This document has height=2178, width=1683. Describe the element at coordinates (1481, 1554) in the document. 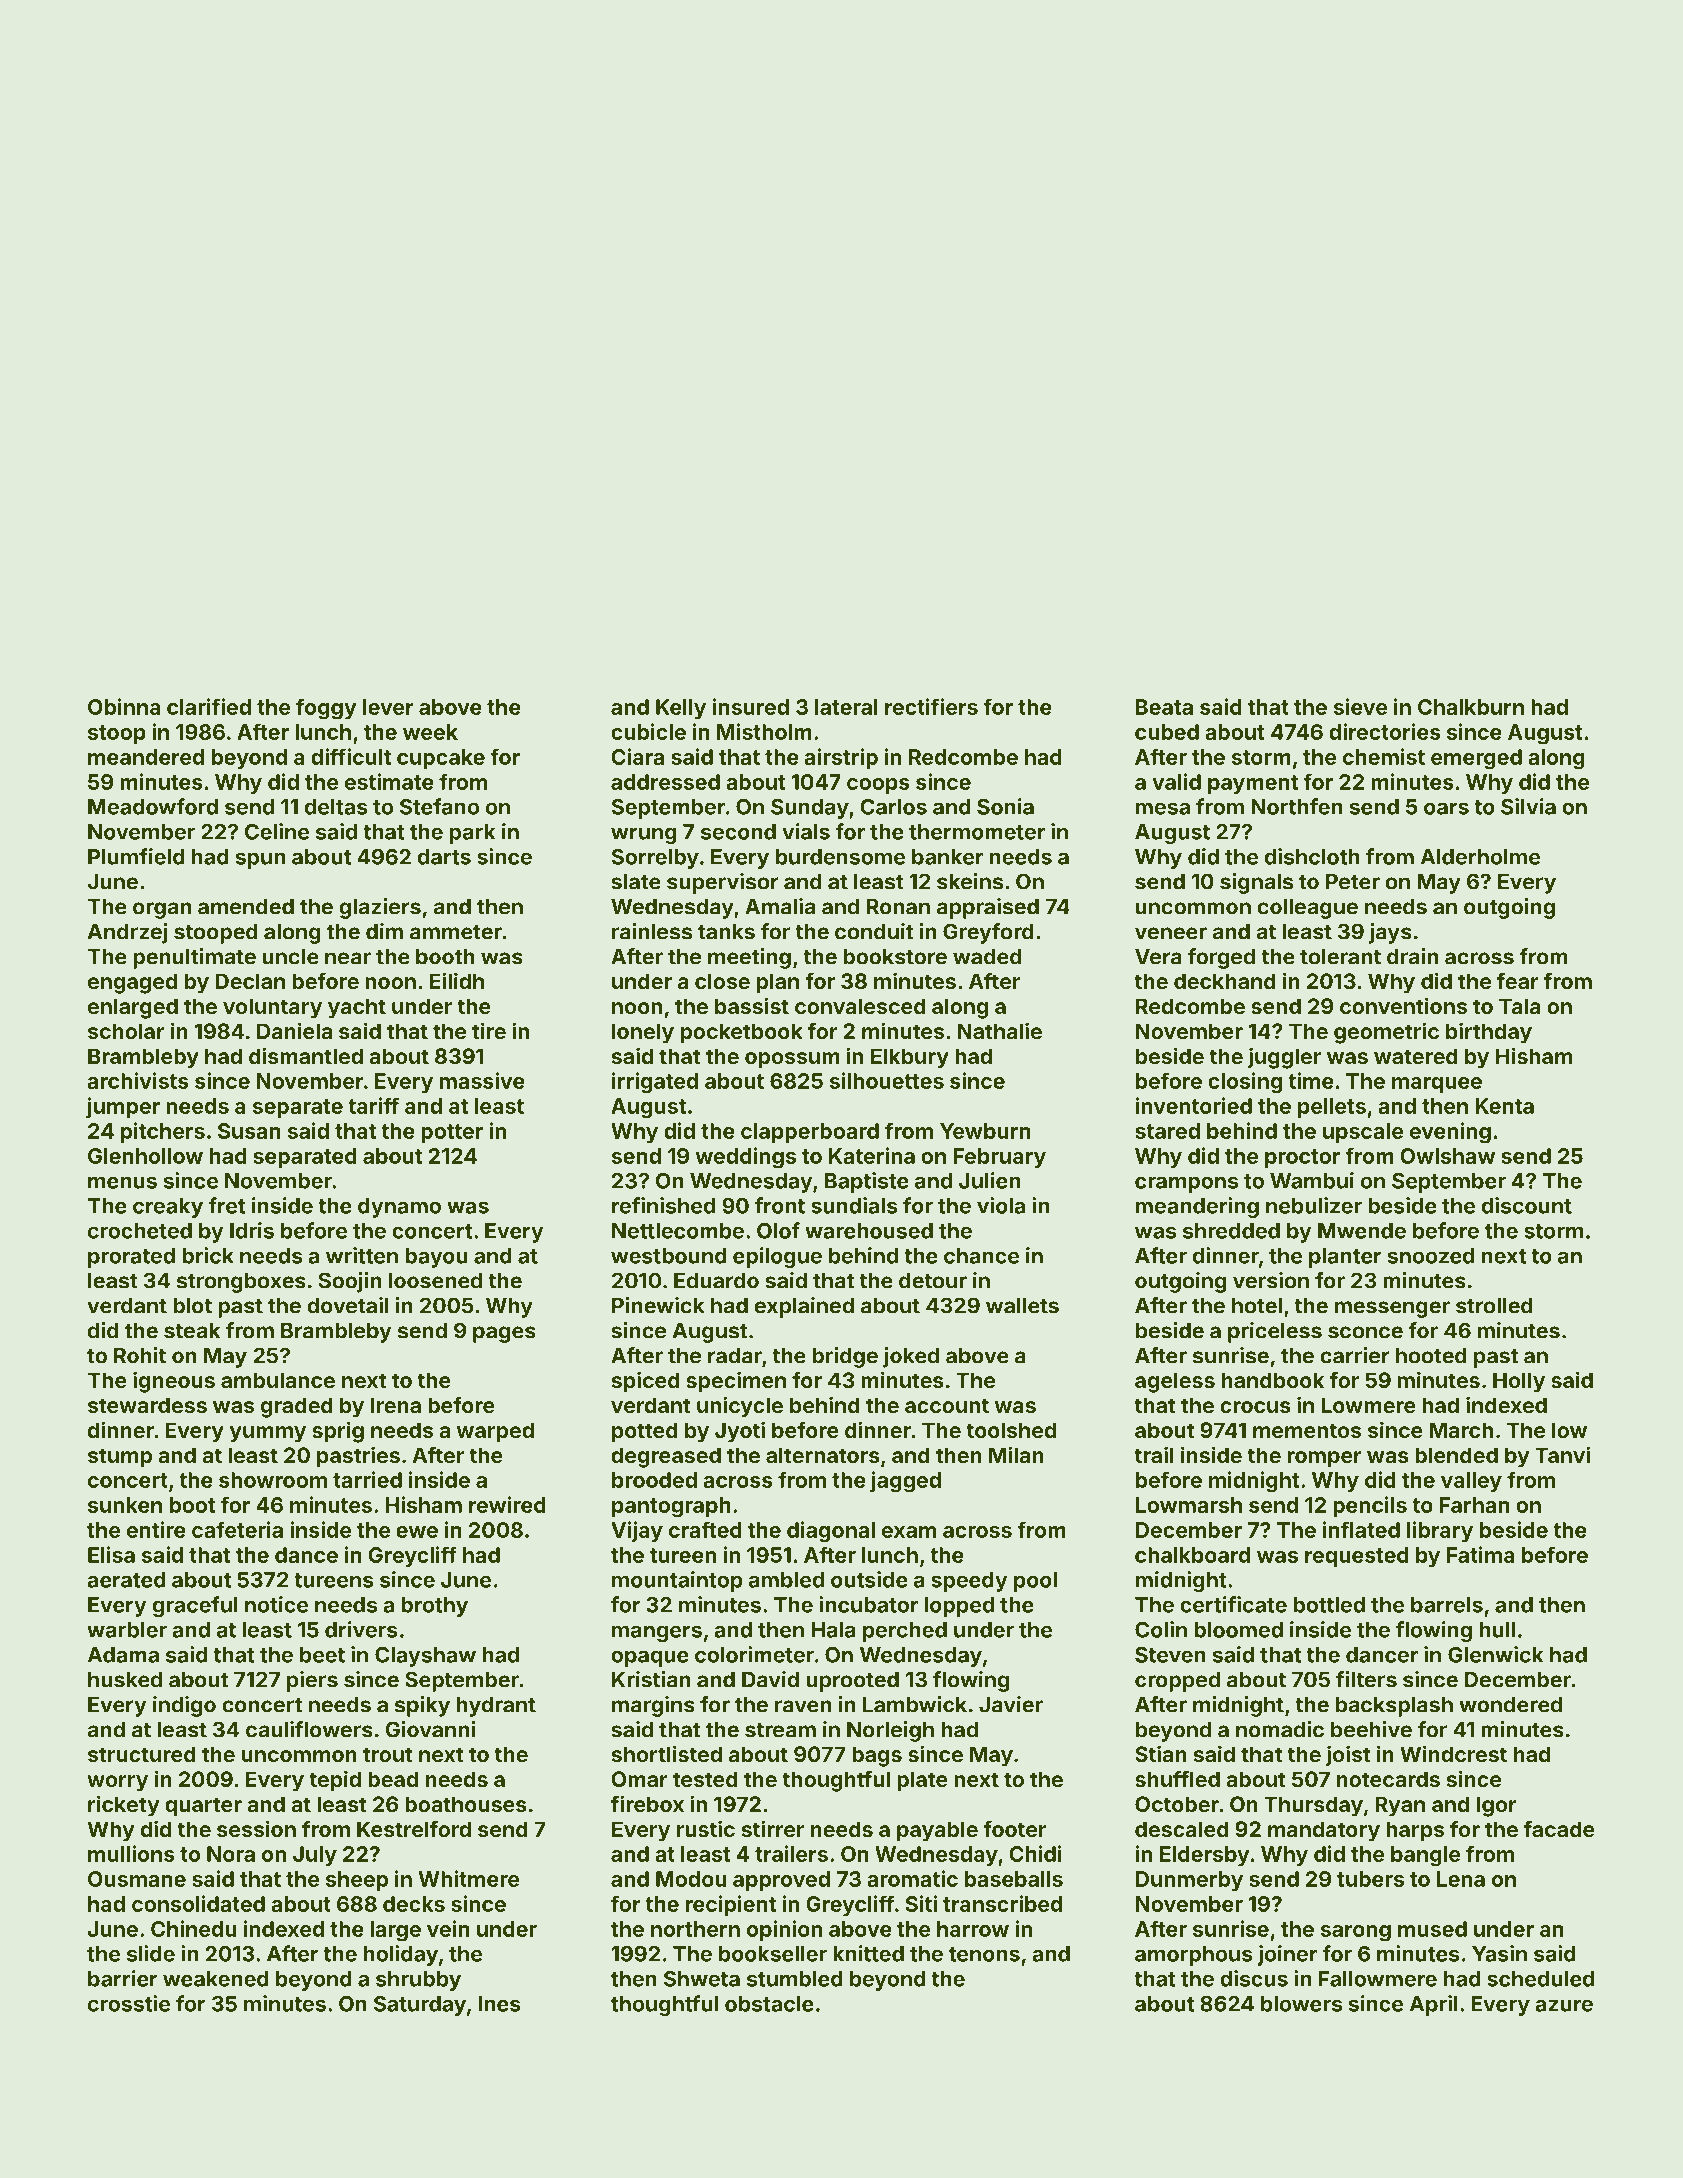

I see `Fatima` at that location.
